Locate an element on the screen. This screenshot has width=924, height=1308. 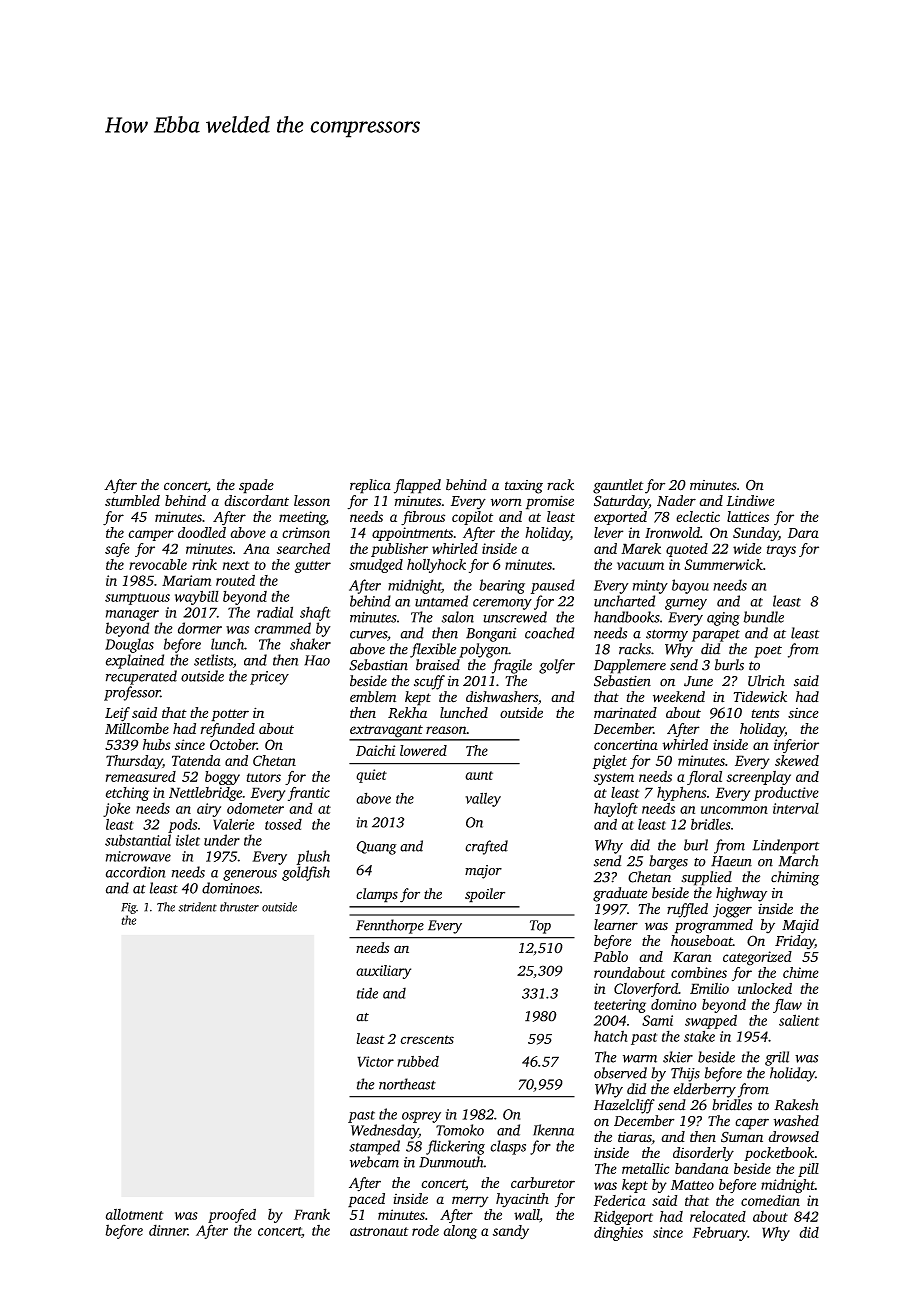
aging is located at coordinates (723, 619).
